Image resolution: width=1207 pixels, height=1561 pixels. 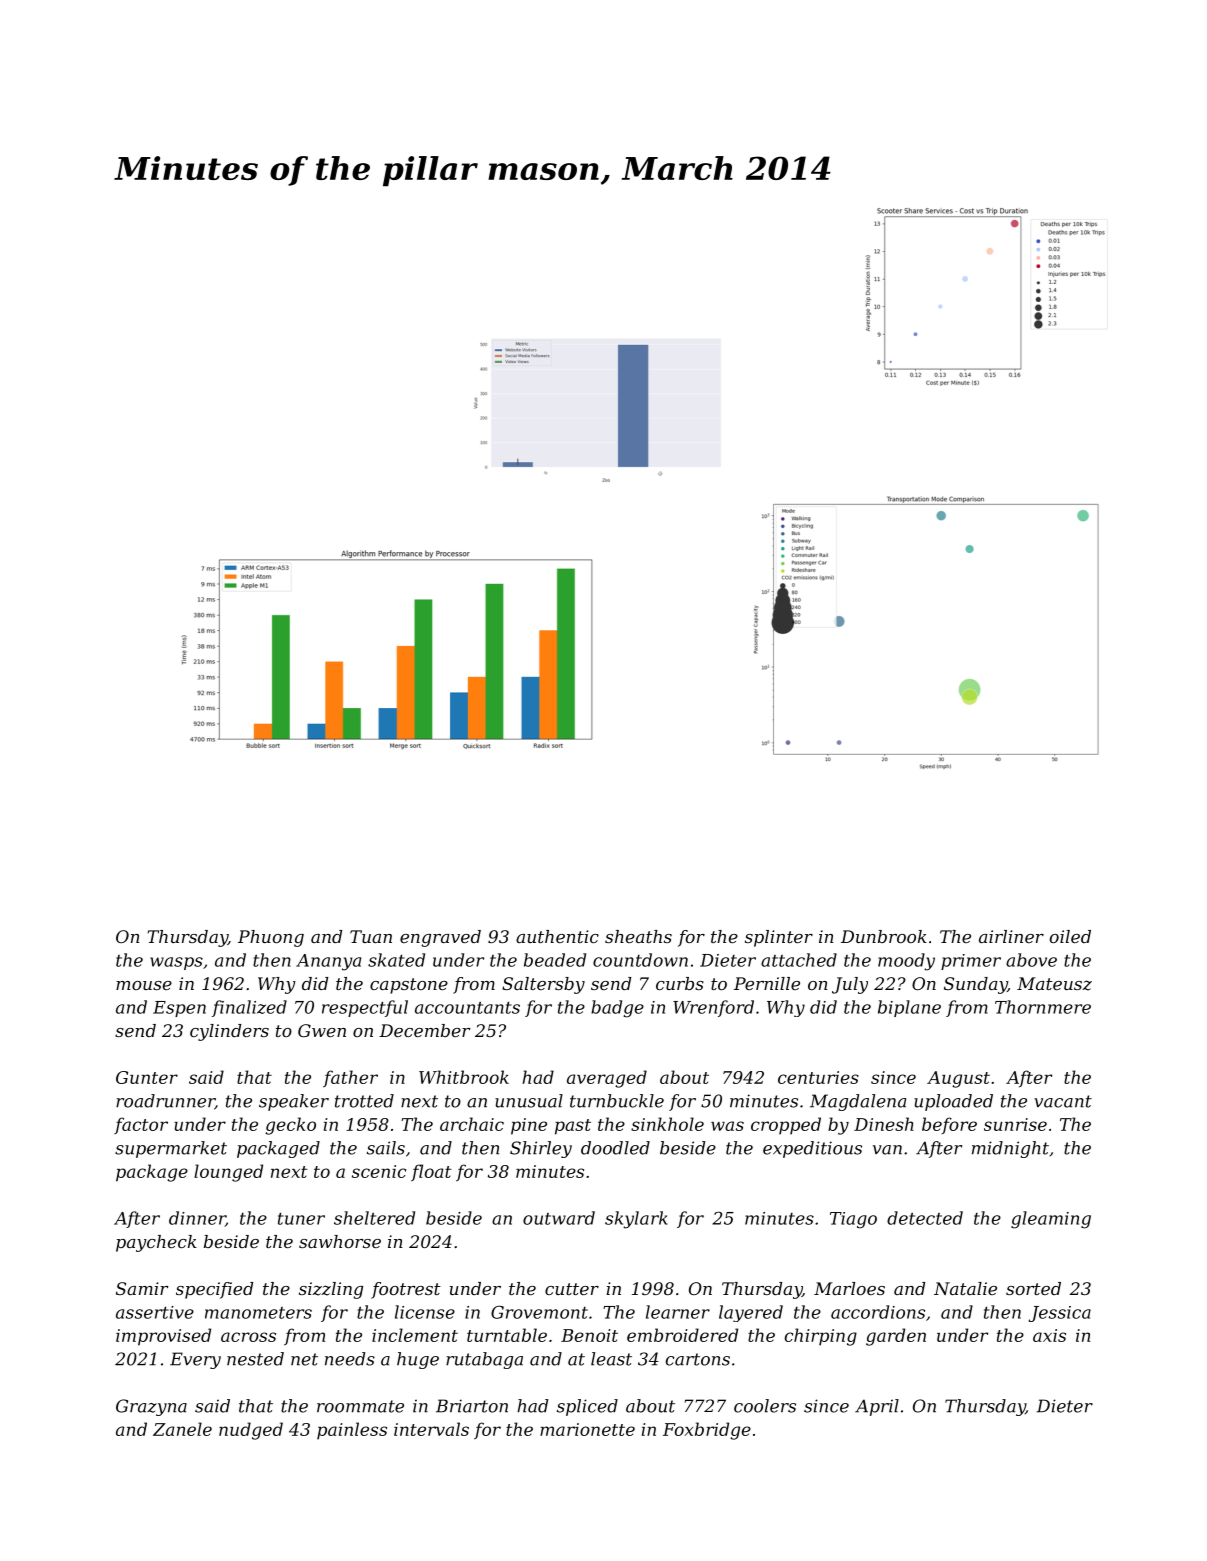 I want to click on cutter, so click(x=572, y=1289).
